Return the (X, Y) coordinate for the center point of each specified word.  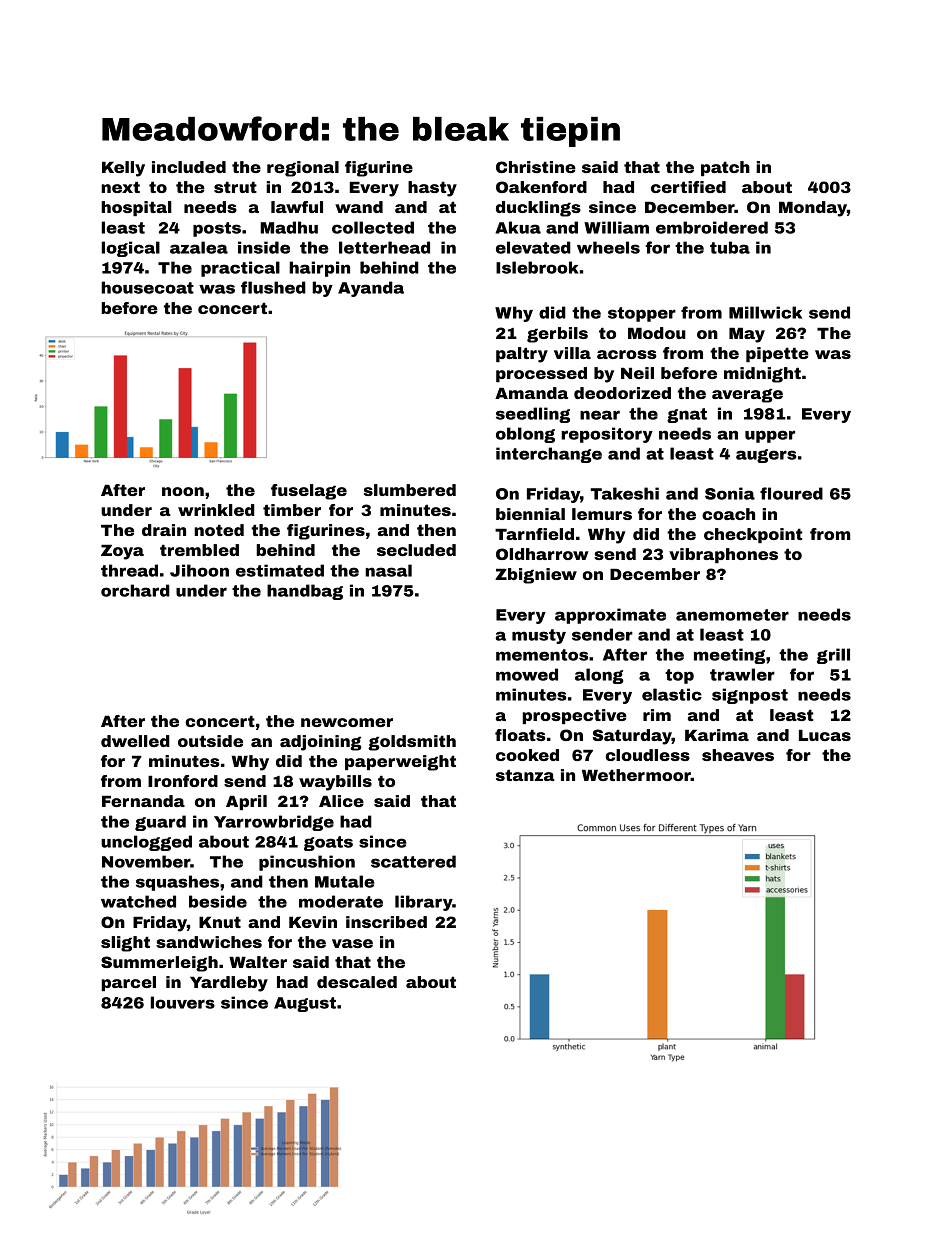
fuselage (309, 492)
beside (218, 901)
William (616, 227)
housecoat (147, 287)
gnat (687, 415)
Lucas (825, 735)
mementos (542, 655)
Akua (518, 227)
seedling (533, 415)
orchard (135, 590)
